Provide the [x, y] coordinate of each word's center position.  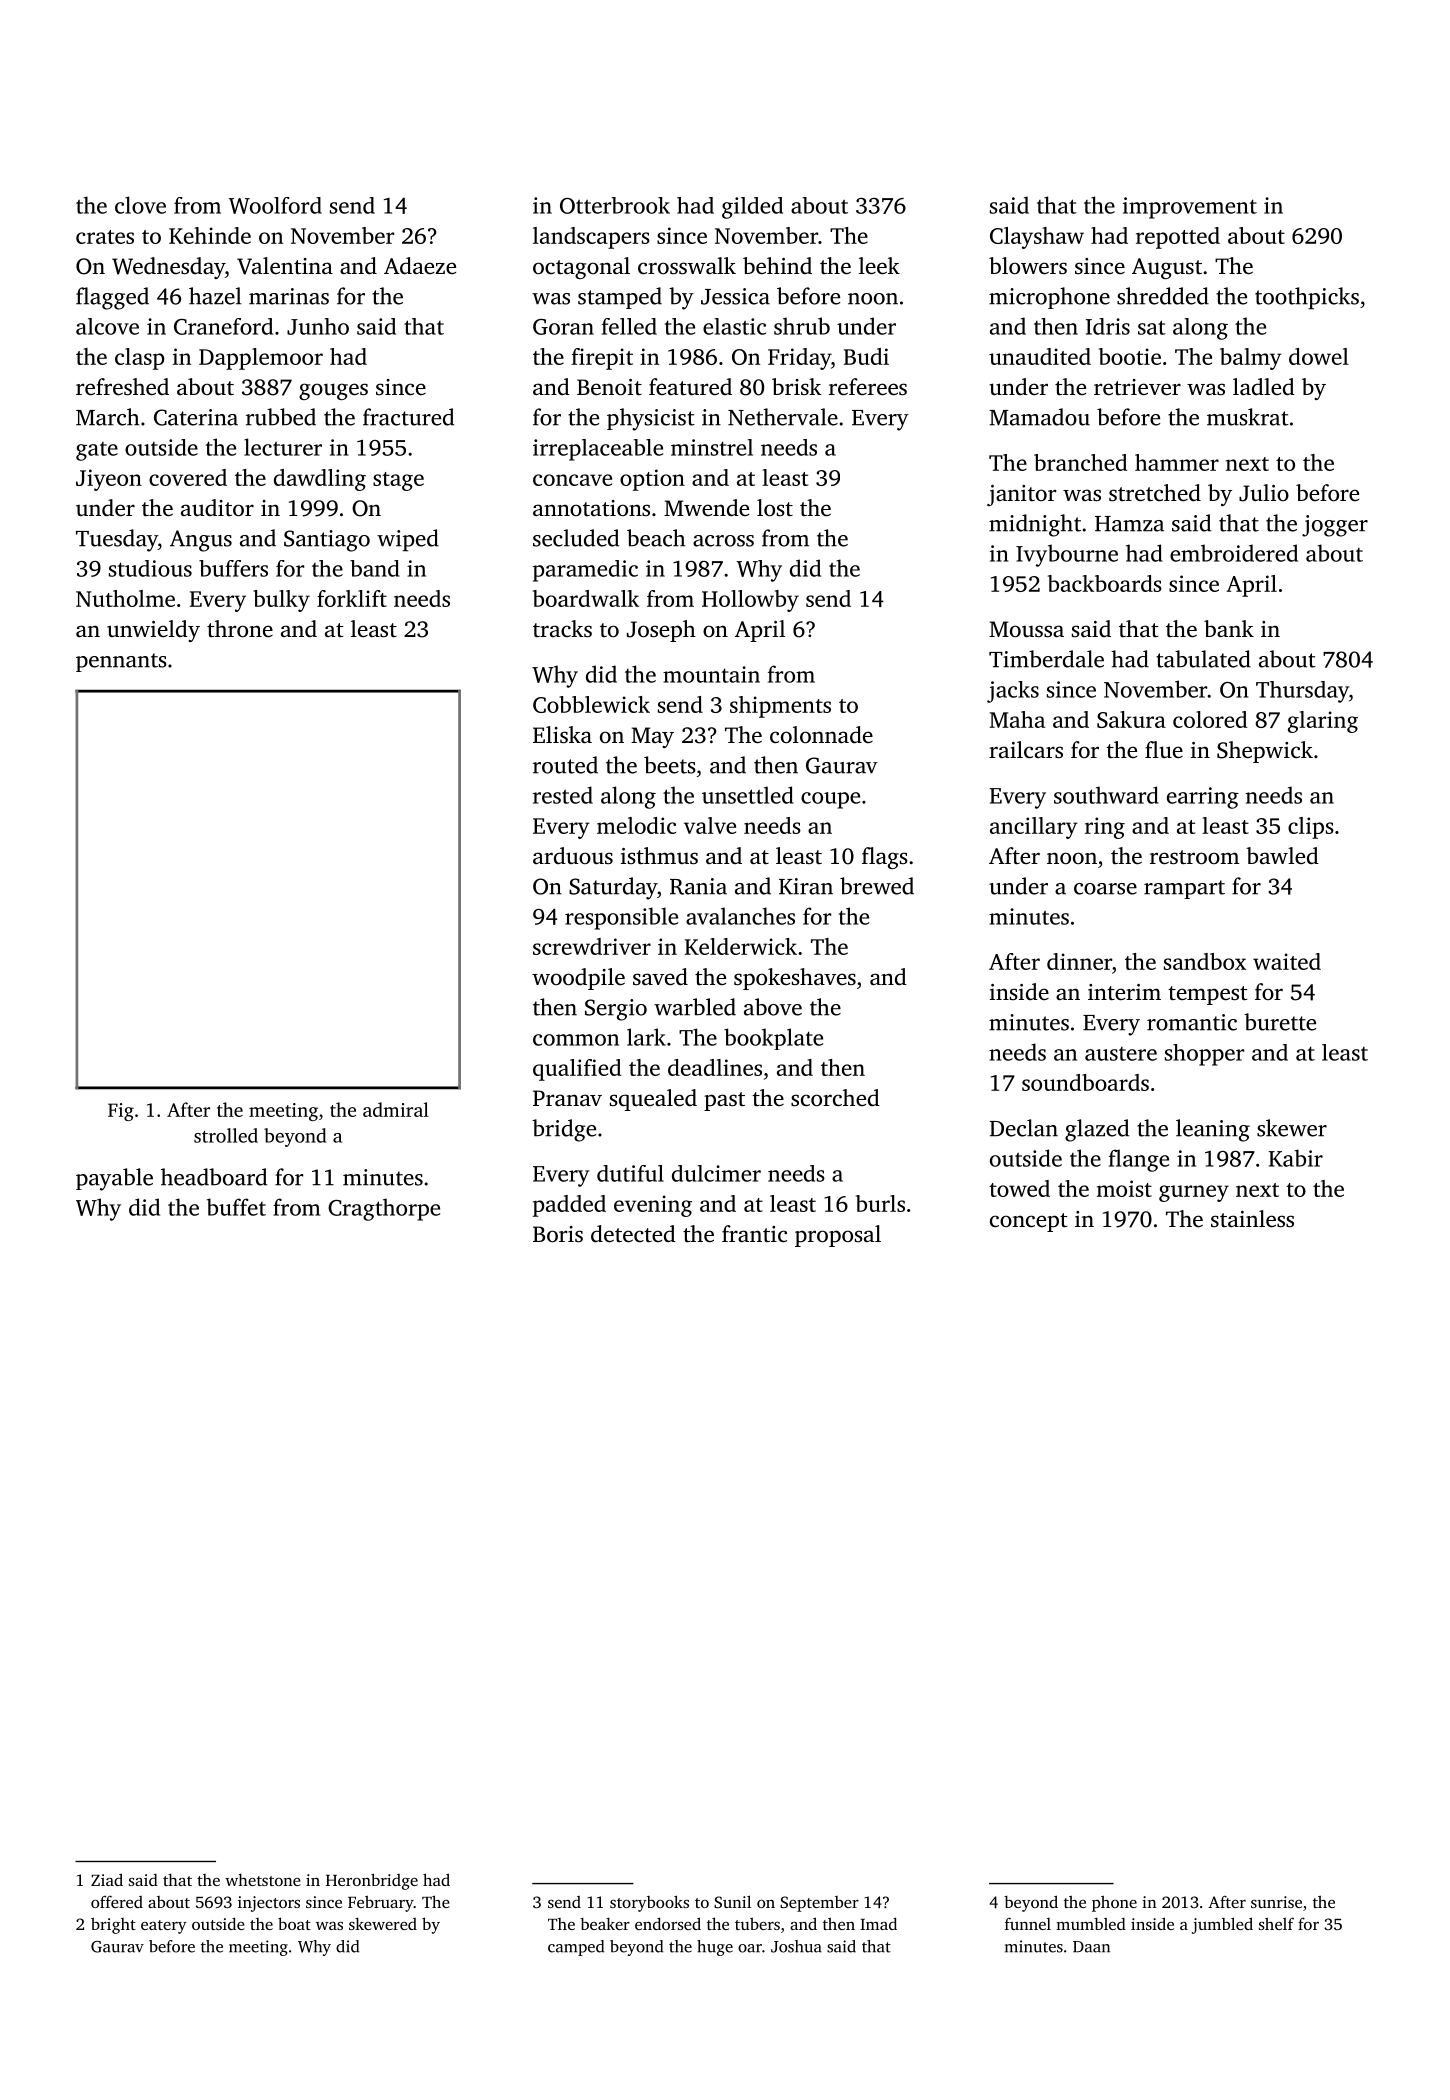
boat [294, 1923]
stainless [1252, 1219]
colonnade [821, 735]
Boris [558, 1234]
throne [240, 628]
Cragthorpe [384, 1209]
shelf [1276, 1923]
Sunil [732, 1901]
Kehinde [210, 235]
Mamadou [1039, 417]
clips [1311, 828]
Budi [866, 356]
